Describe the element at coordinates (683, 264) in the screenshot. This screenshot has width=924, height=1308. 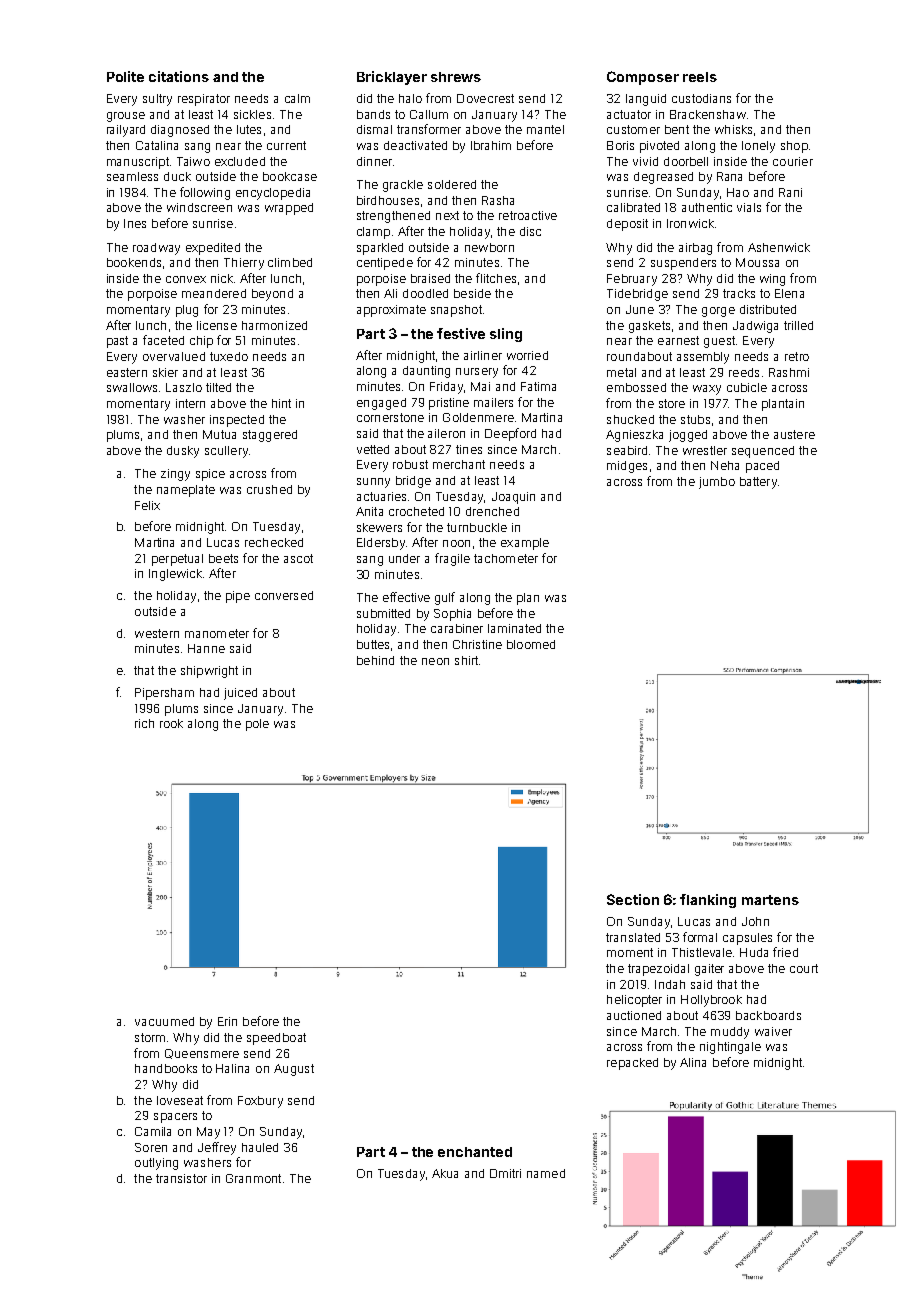
I see `suspenders` at that location.
